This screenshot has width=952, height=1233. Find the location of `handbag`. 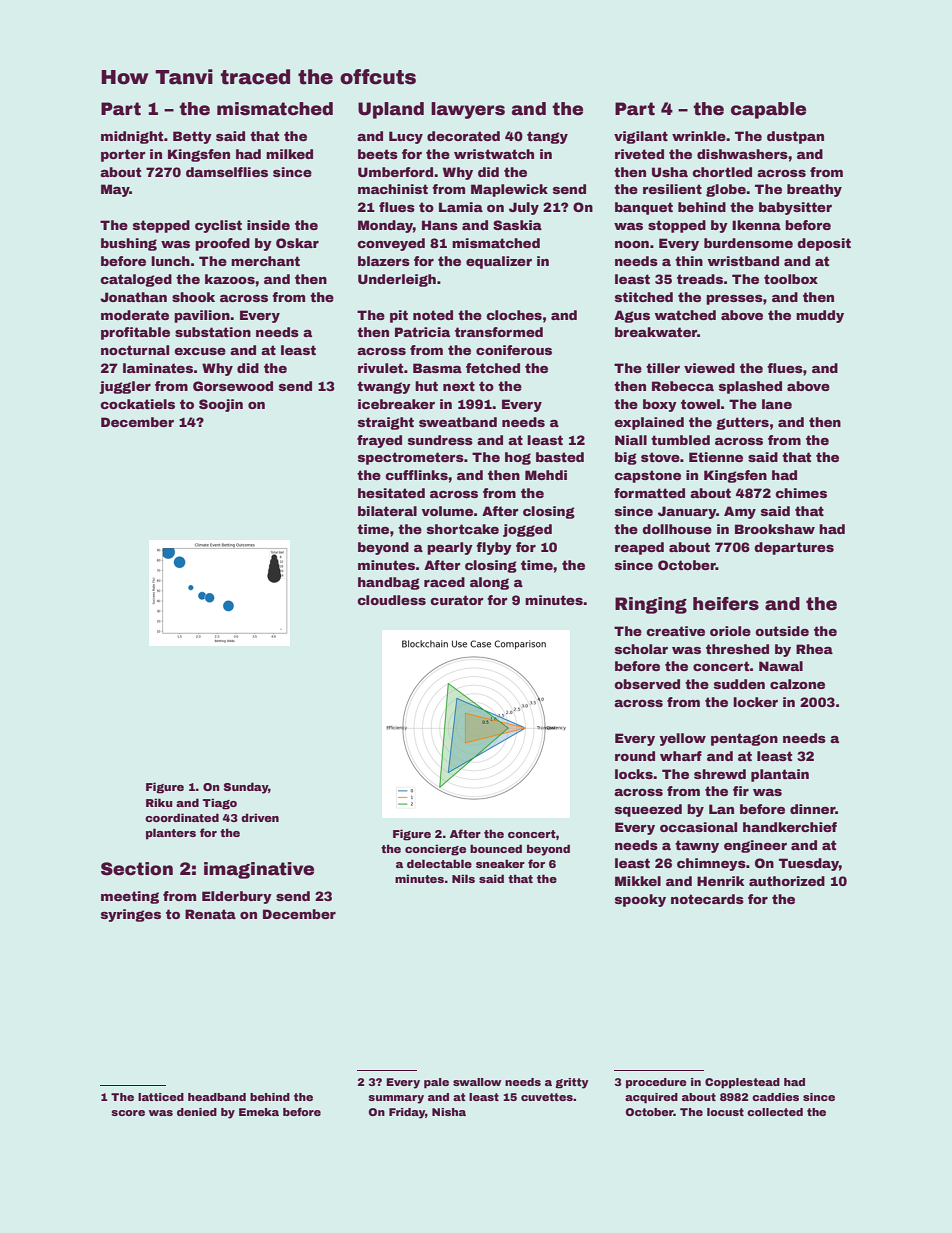

handbag is located at coordinates (389, 583).
